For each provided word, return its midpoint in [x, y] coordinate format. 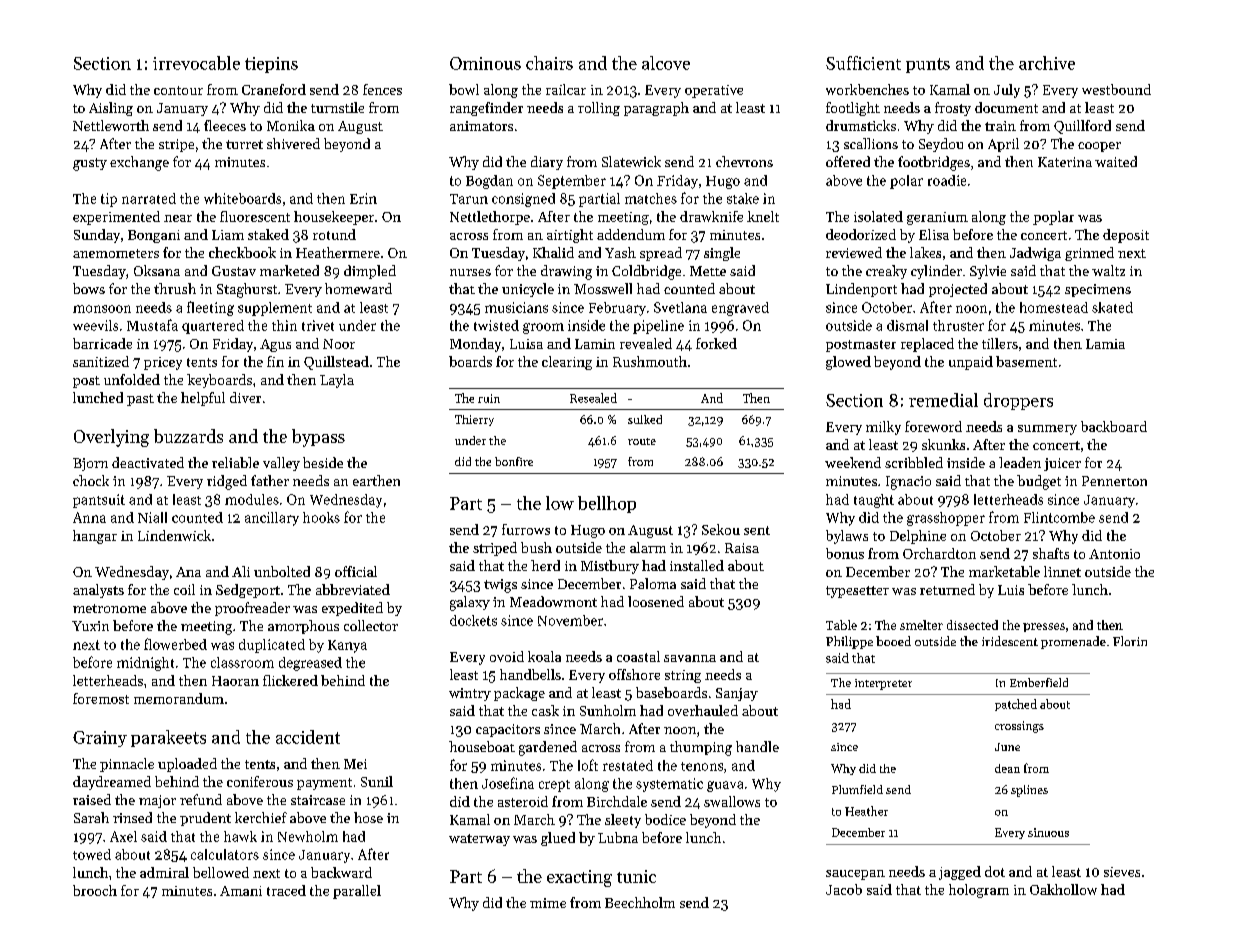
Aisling [111, 109]
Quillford [1082, 127]
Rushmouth [650, 361]
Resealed [593, 398]
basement [1026, 361]
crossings [1019, 727]
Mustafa [152, 325]
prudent [205, 819]
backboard [1114, 426]
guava [725, 786]
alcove [666, 63]
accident [308, 737]
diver [245, 397]
